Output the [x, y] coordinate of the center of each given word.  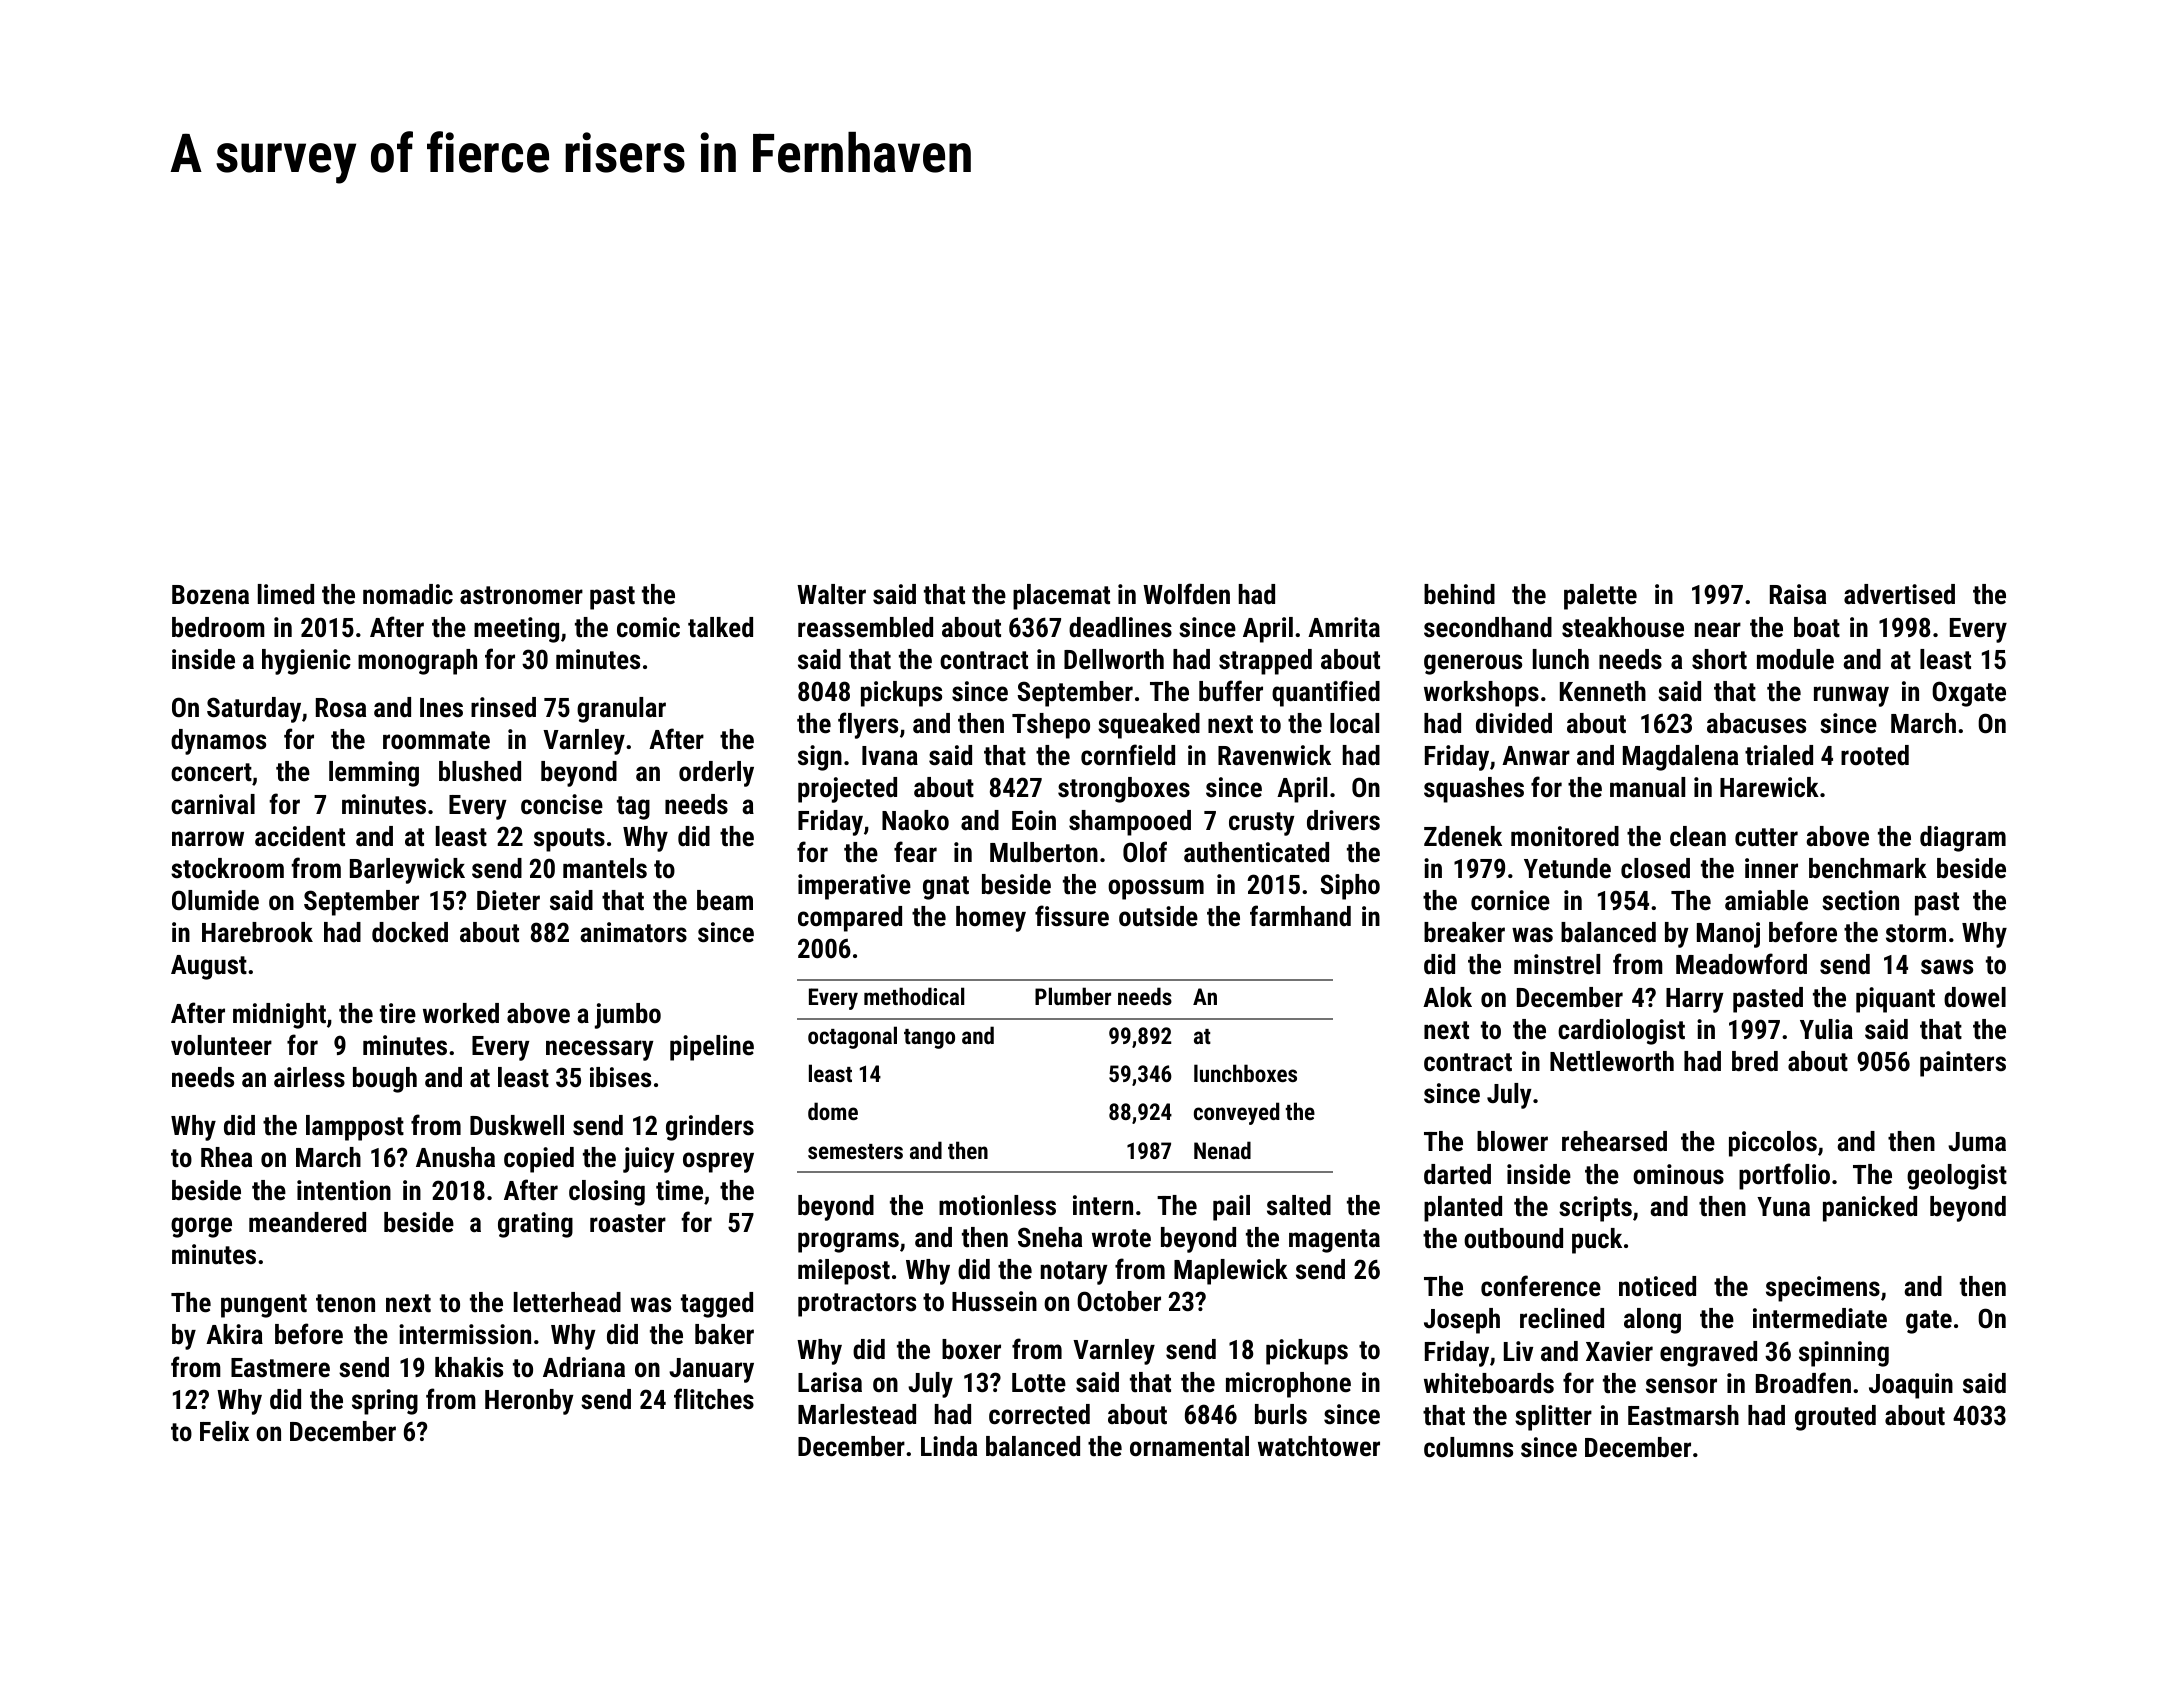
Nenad [1222, 1150]
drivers [1343, 820]
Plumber [1073, 996]
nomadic [408, 594]
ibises [620, 1077]
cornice [1510, 900]
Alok [1447, 997]
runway [1851, 696]
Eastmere [280, 1368]
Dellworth [1114, 659]
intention [344, 1190]
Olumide [215, 900]
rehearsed [1614, 1141]
